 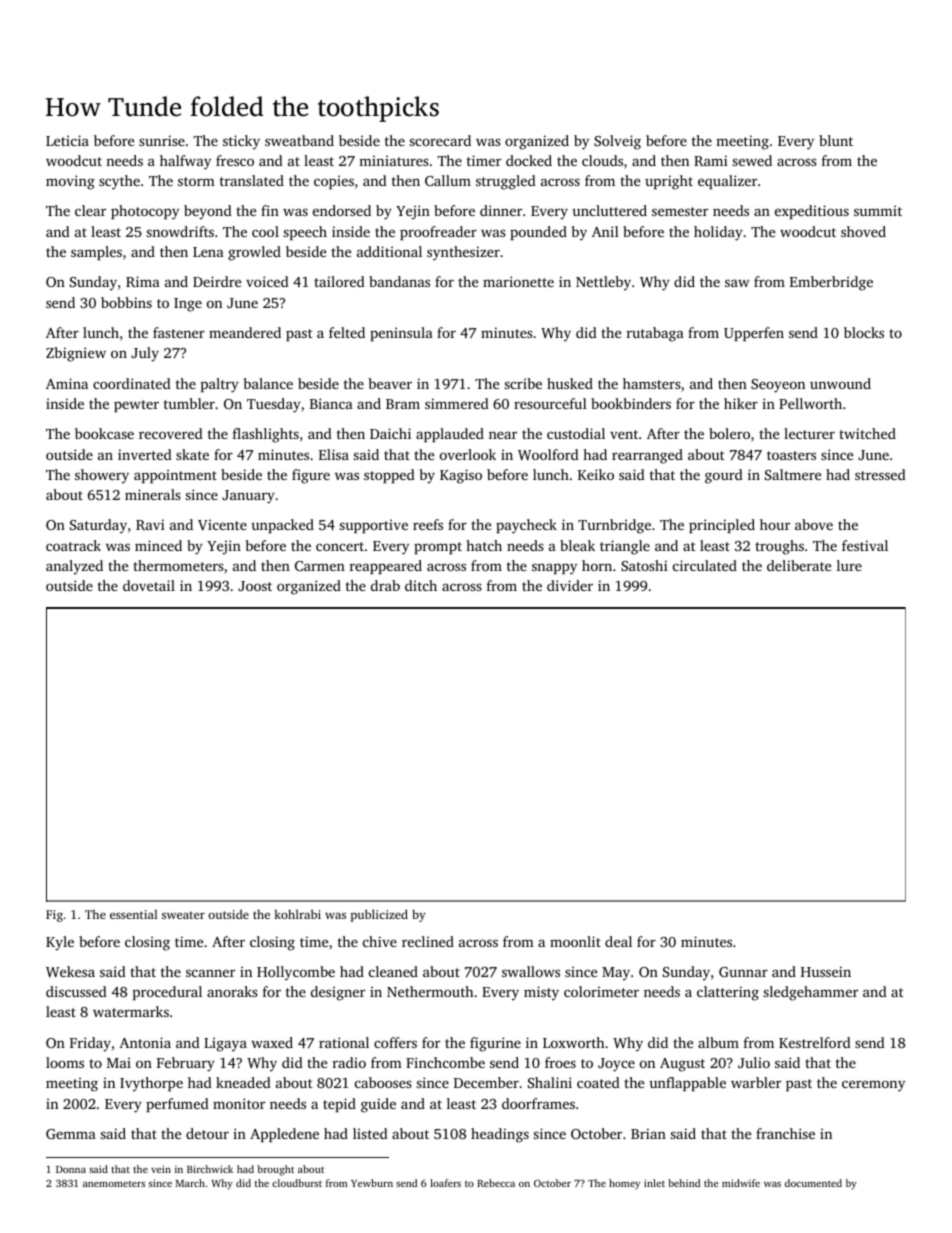 What do you see at coordinates (598, 1082) in the screenshot?
I see `coated` at bounding box center [598, 1082].
